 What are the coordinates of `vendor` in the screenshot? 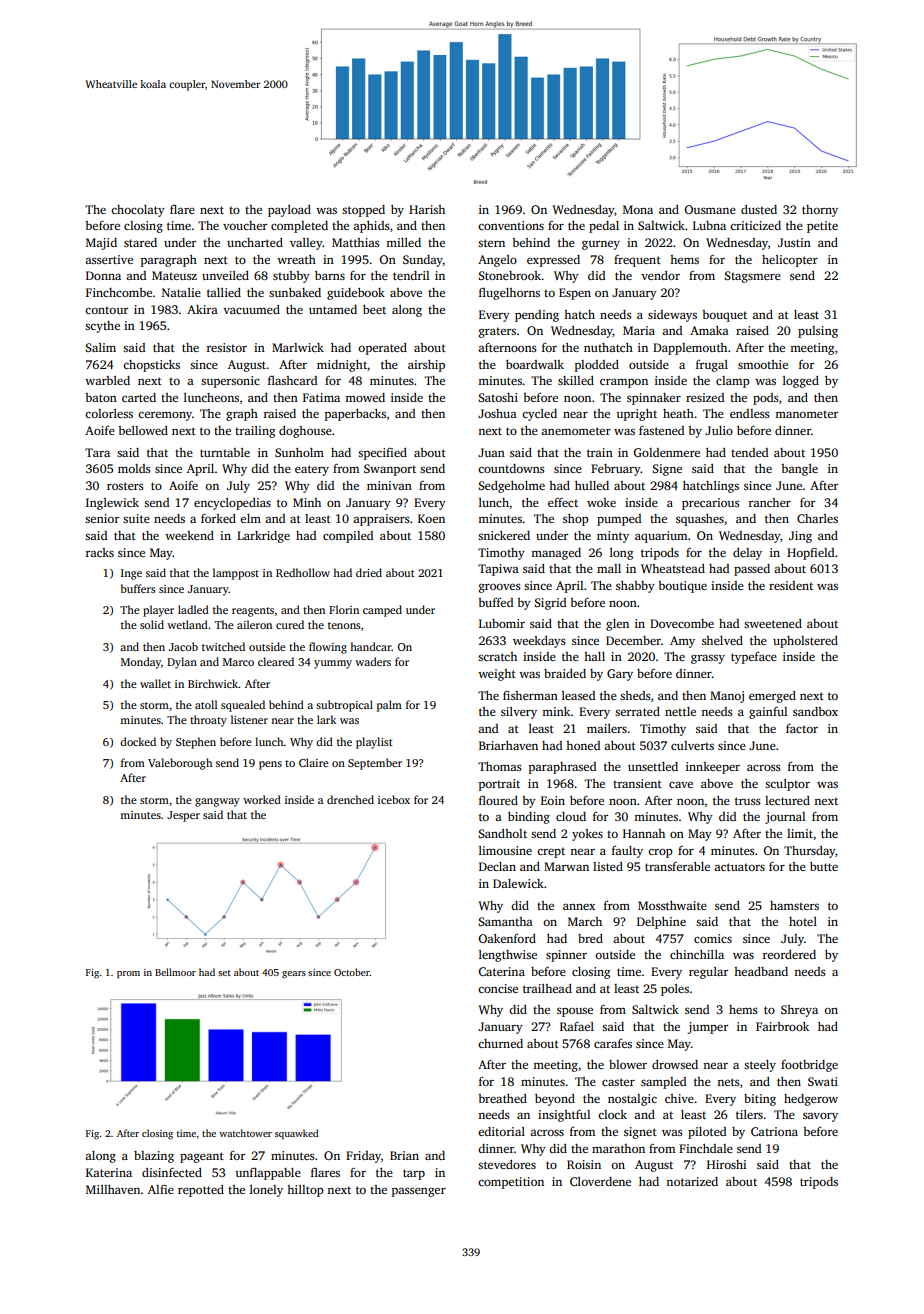 It's located at (660, 275).
